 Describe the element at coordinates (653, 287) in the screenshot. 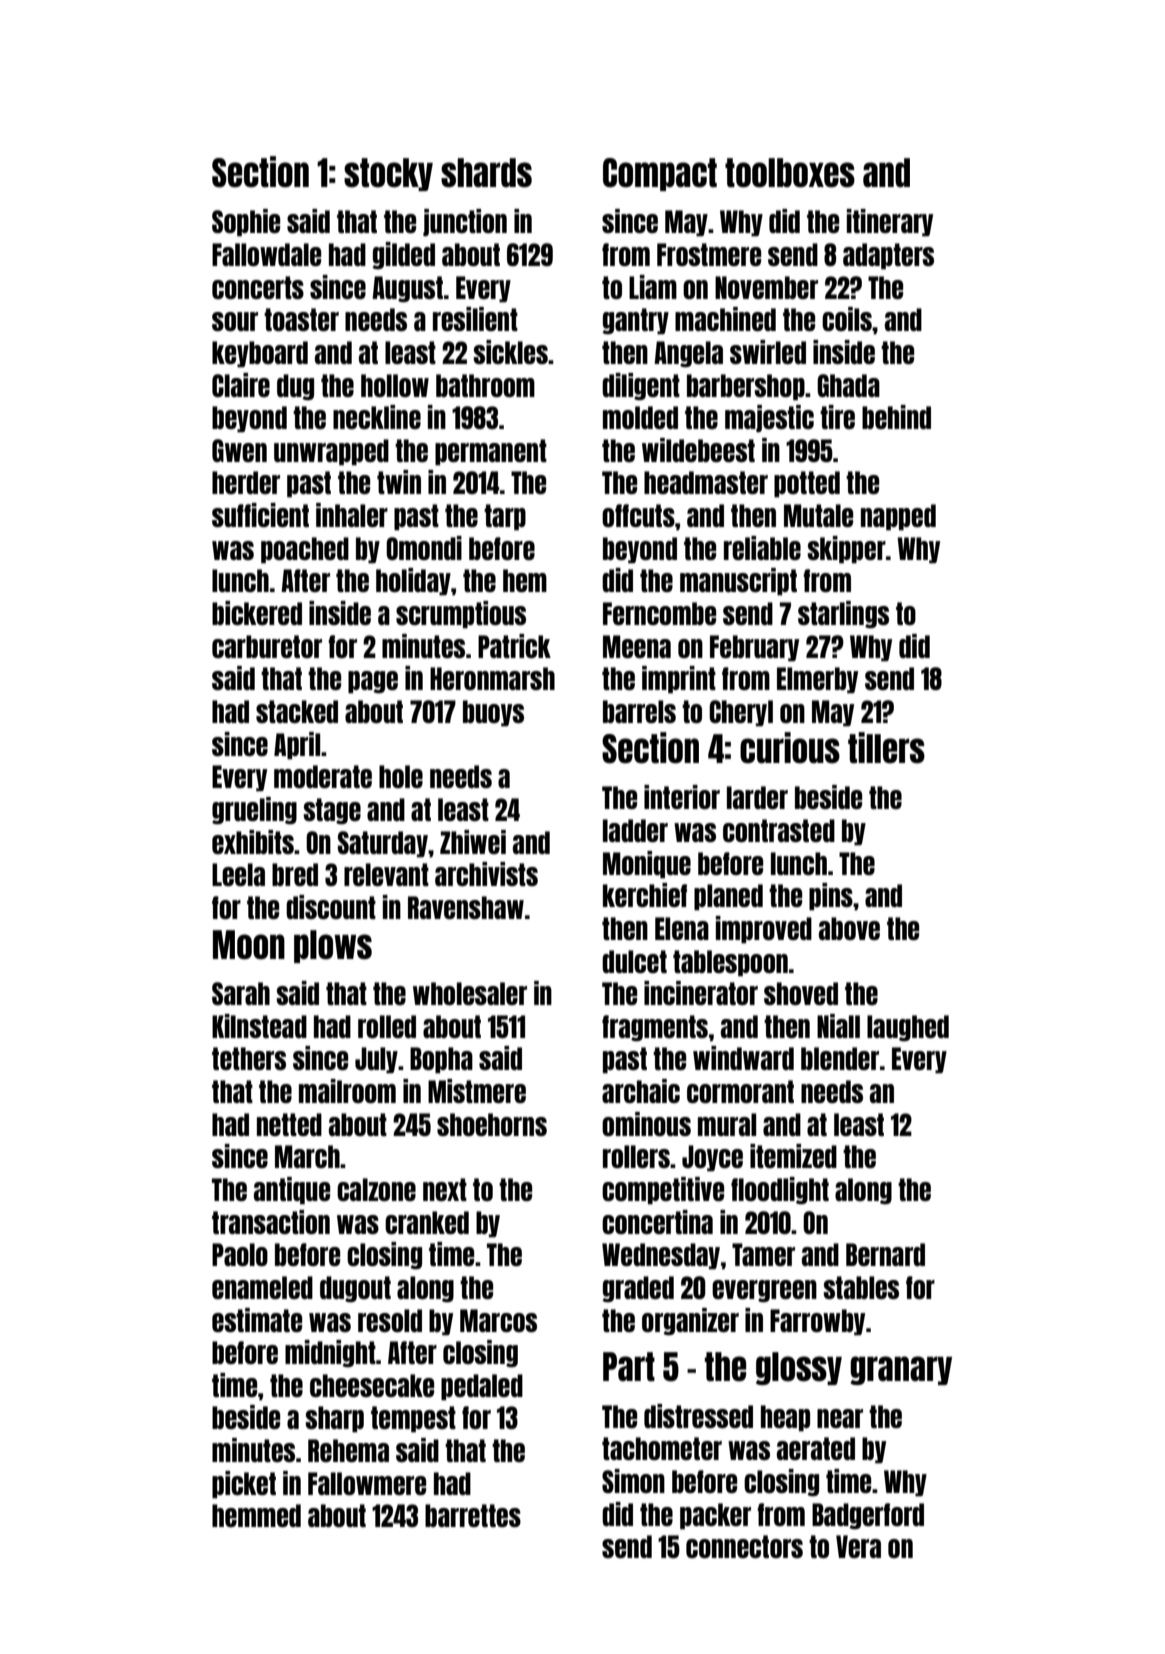

I see `Liam` at that location.
